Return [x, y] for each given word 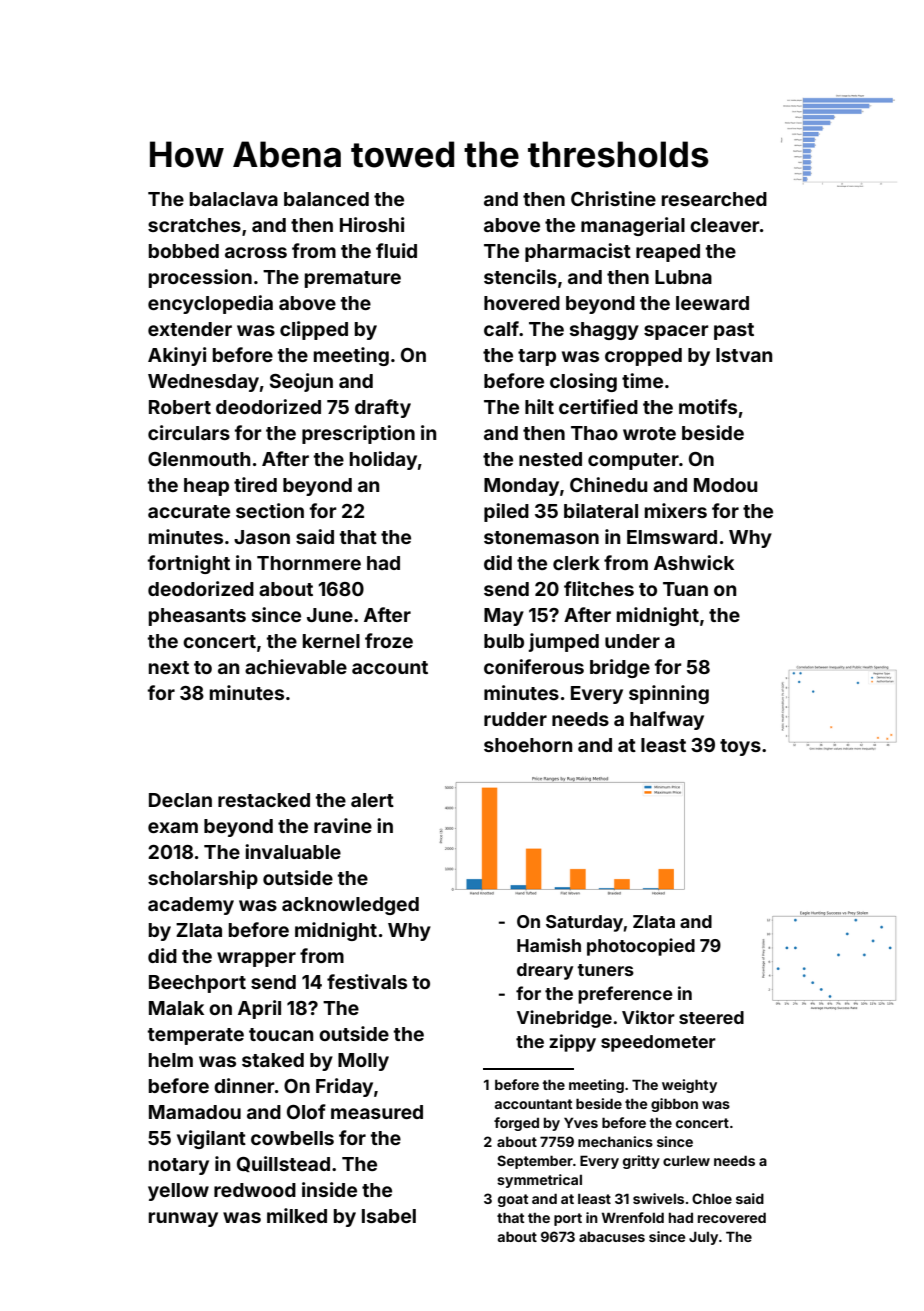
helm [171, 1060]
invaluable [293, 851]
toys [740, 747]
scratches [194, 225]
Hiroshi [372, 224]
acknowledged [350, 906]
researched [714, 199]
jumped [564, 642]
